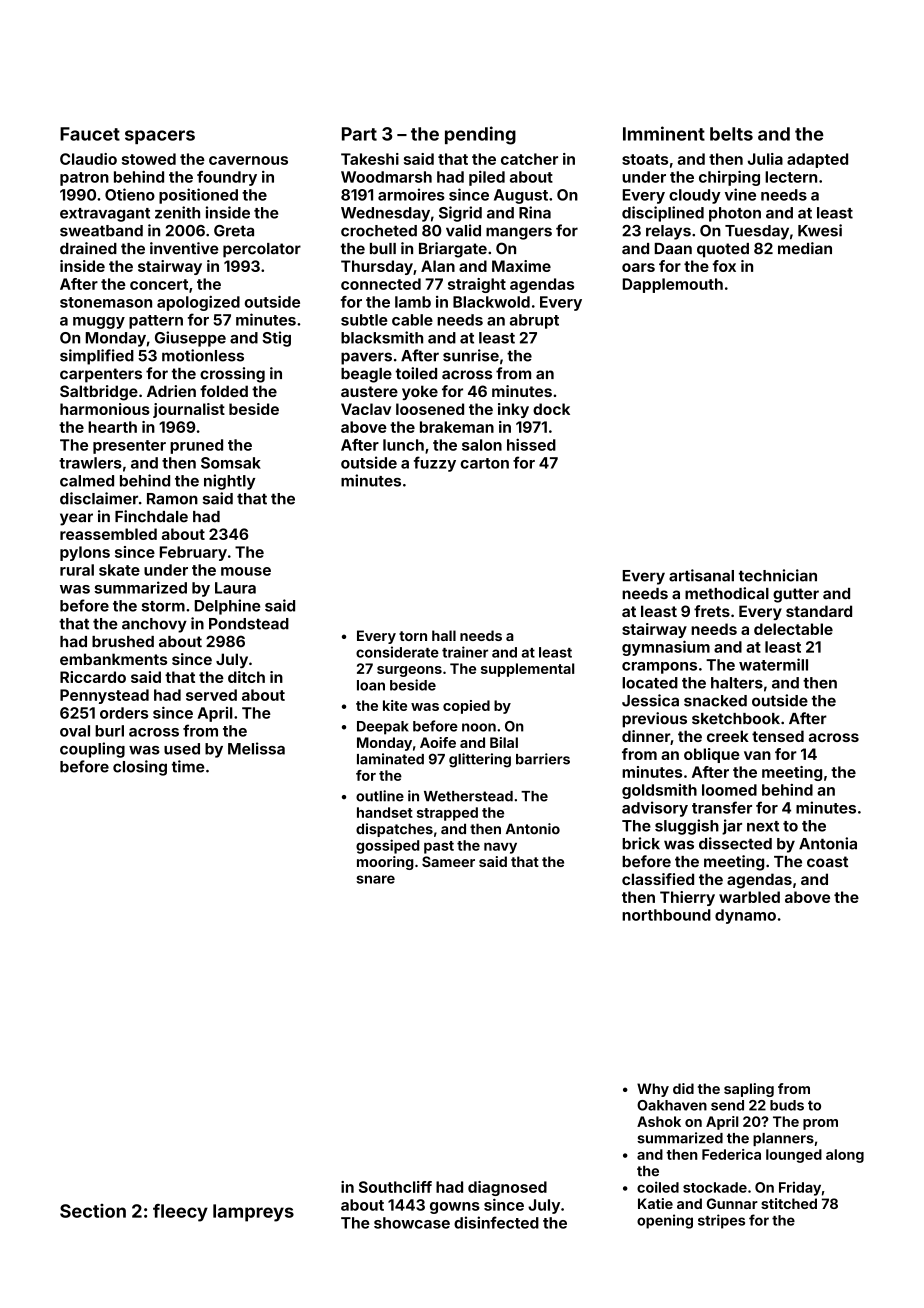 This image has height=1308, width=924. Describe the element at coordinates (84, 179) in the image. I see `patron` at that location.
